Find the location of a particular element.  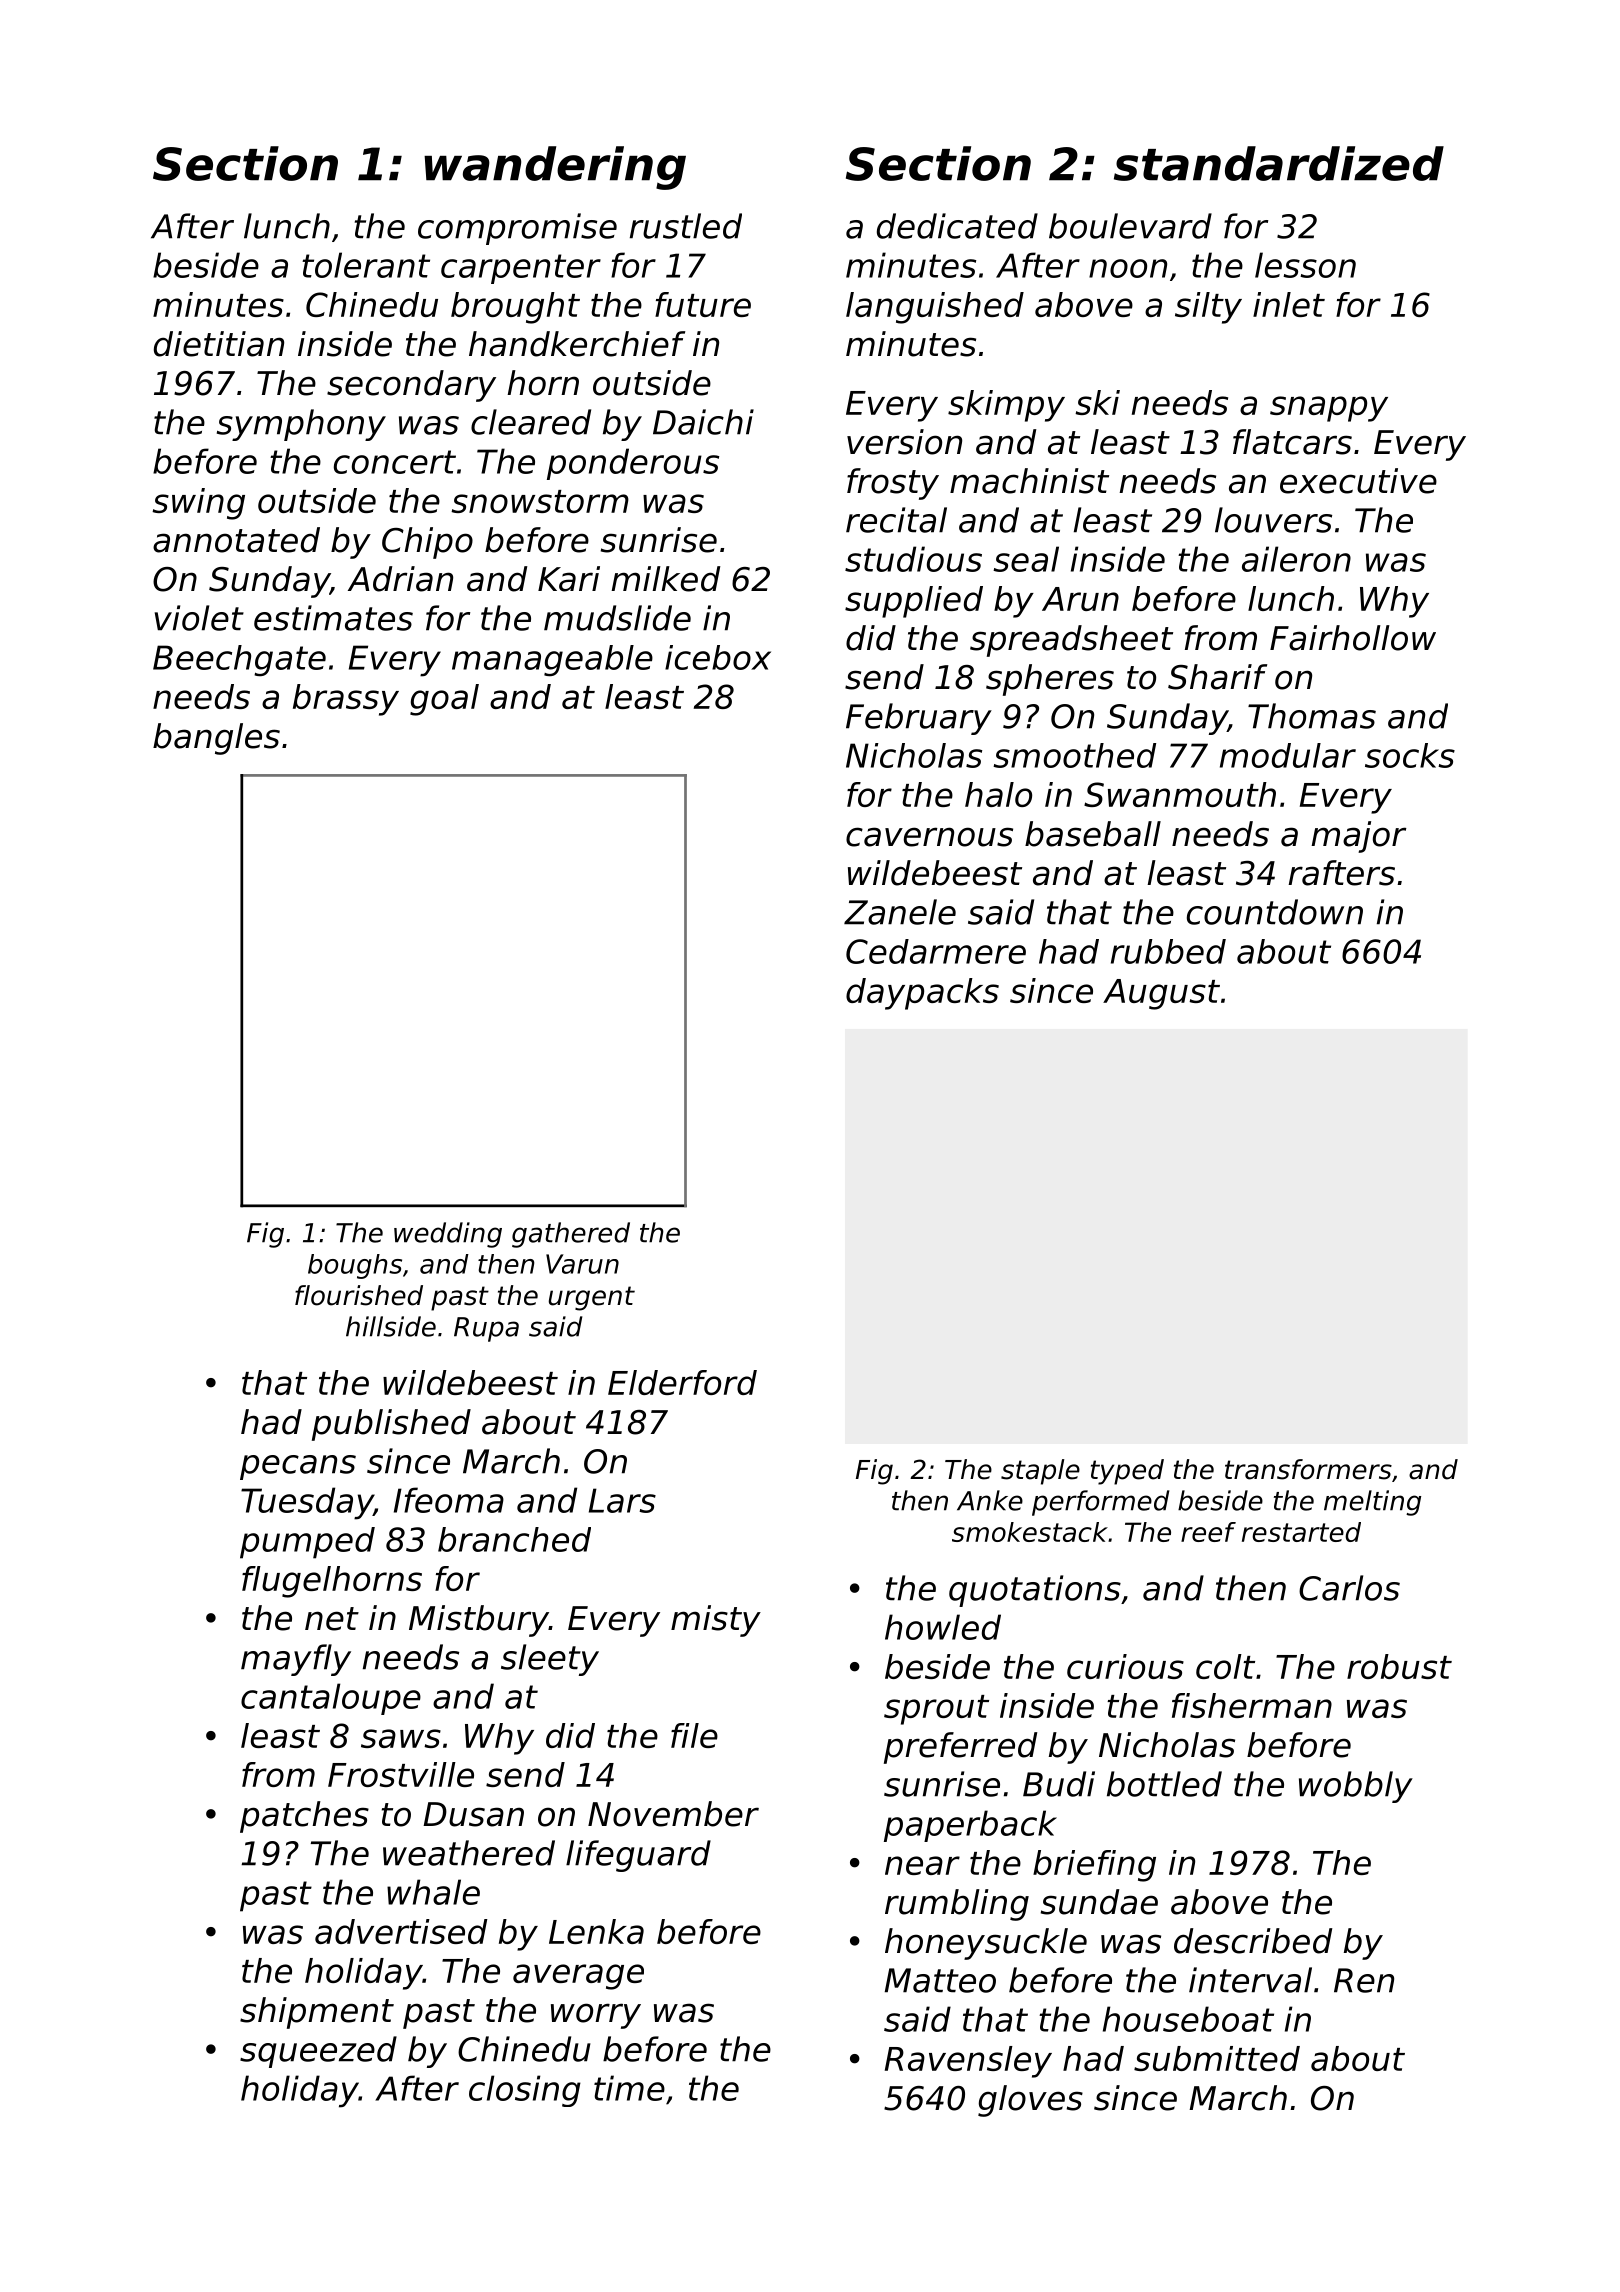

net is located at coordinates (332, 1619).
